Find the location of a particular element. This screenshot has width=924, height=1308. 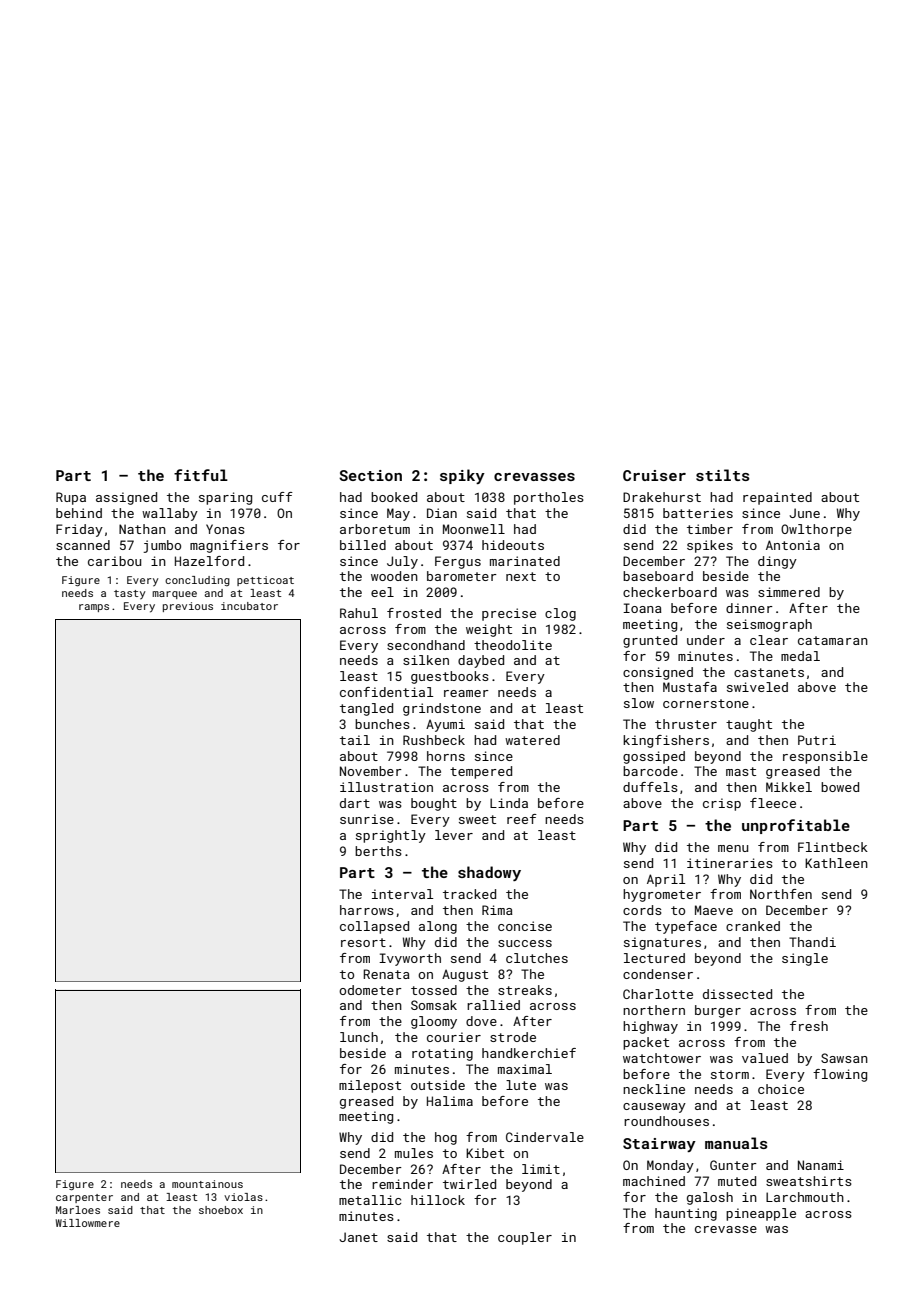

ramps is located at coordinates (94, 608).
